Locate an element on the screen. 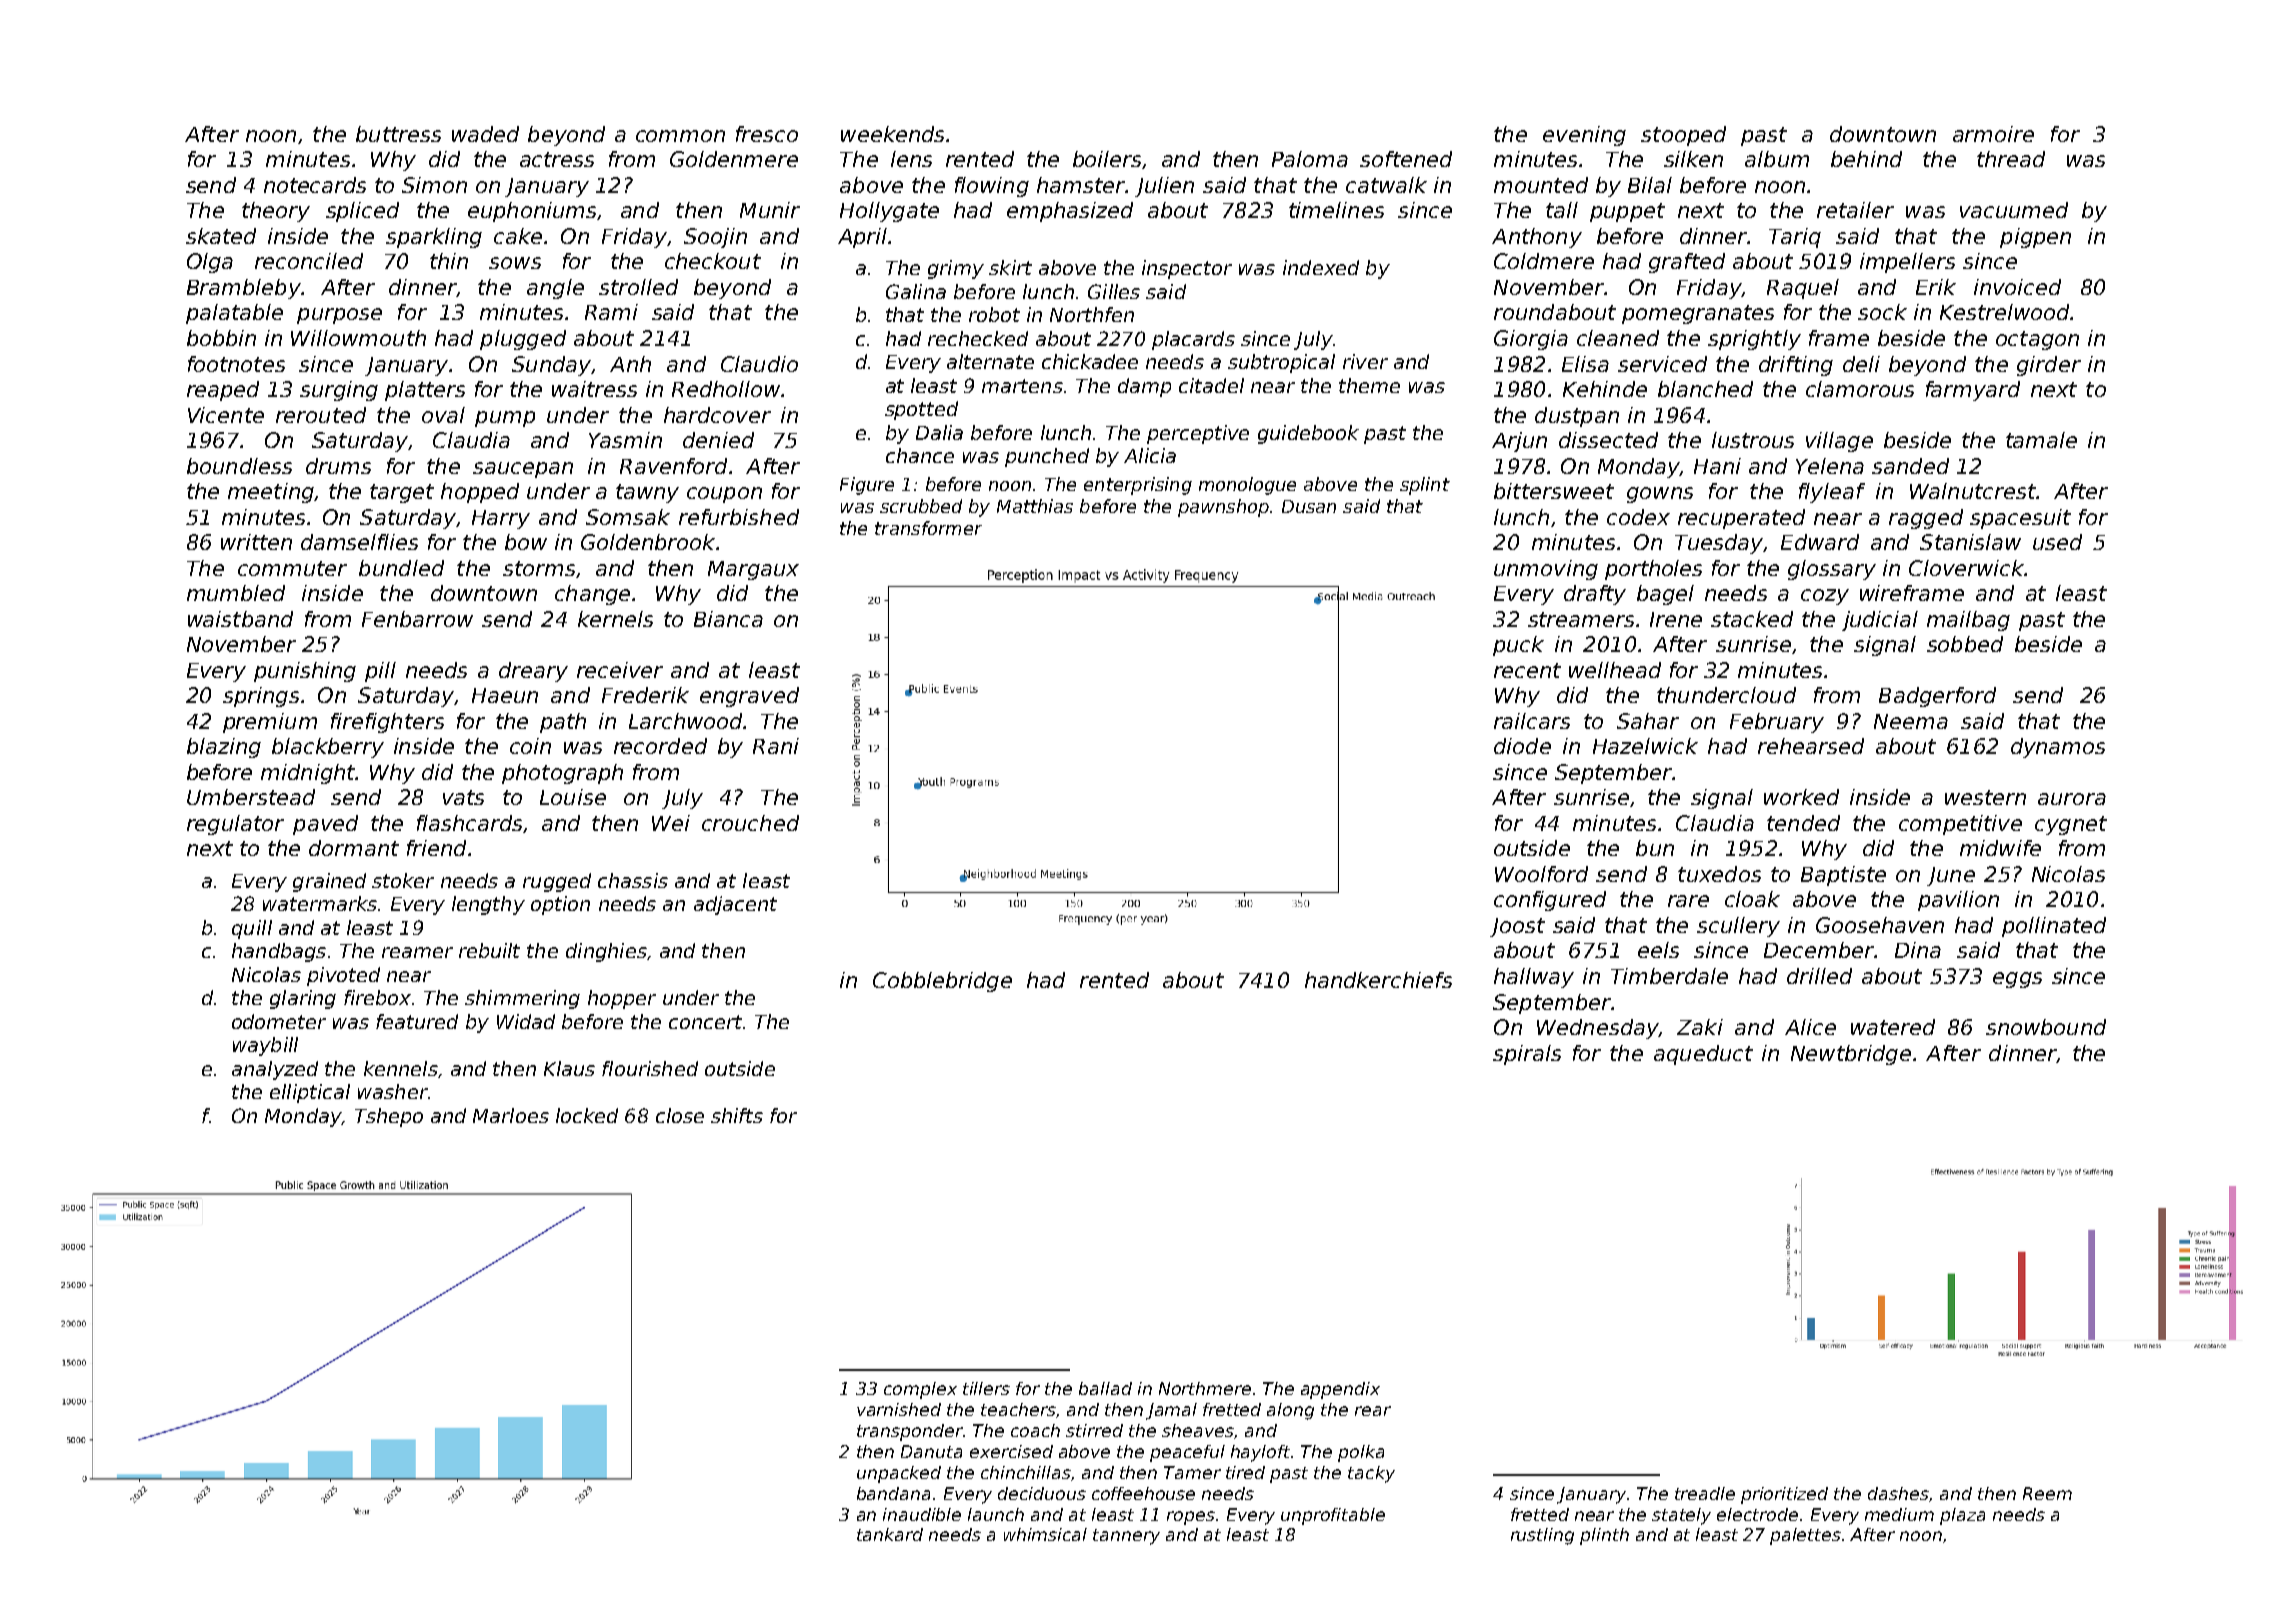  aqueduct is located at coordinates (1703, 1055).
